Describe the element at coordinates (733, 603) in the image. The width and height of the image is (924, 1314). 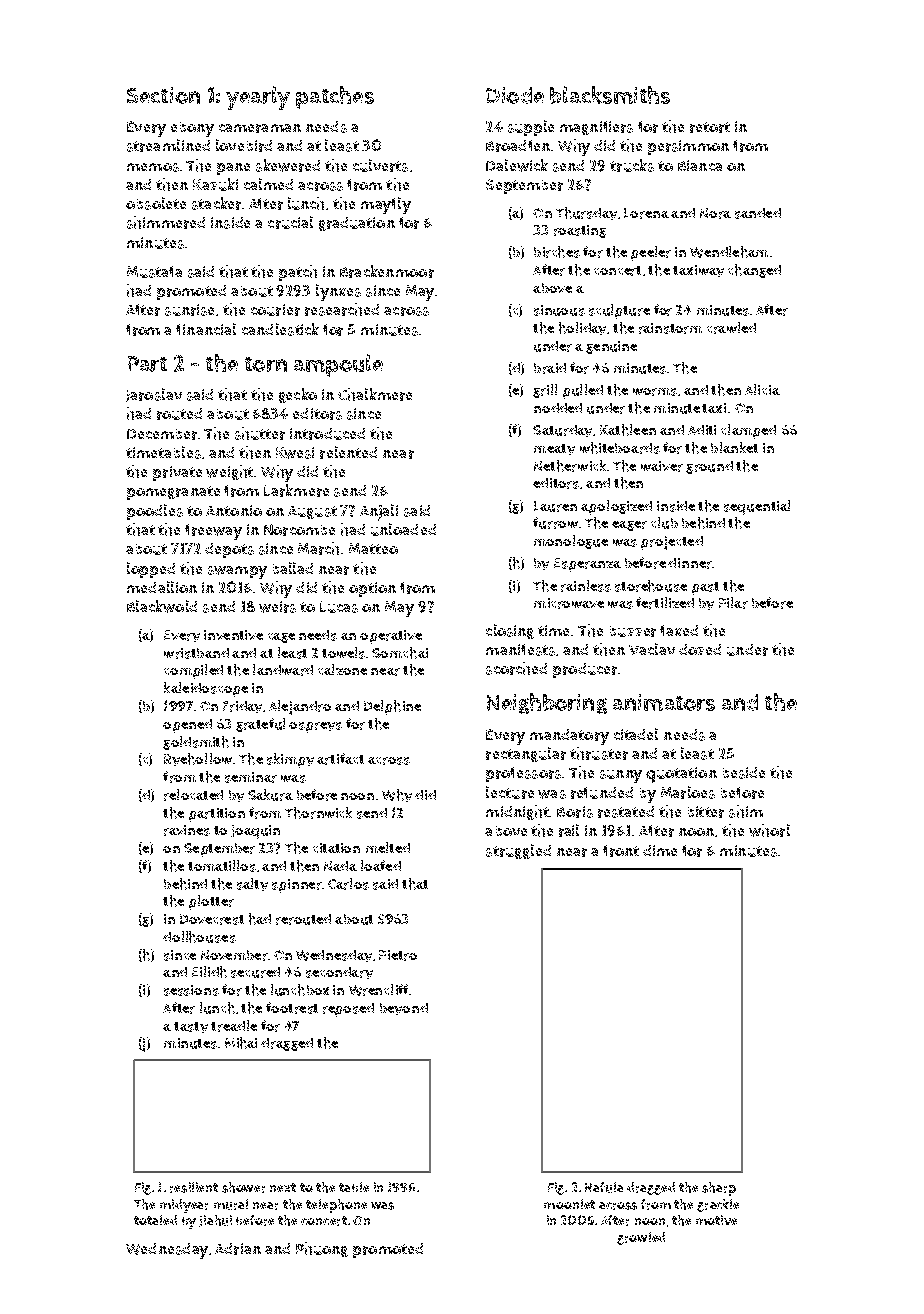
I see `Pilar` at that location.
